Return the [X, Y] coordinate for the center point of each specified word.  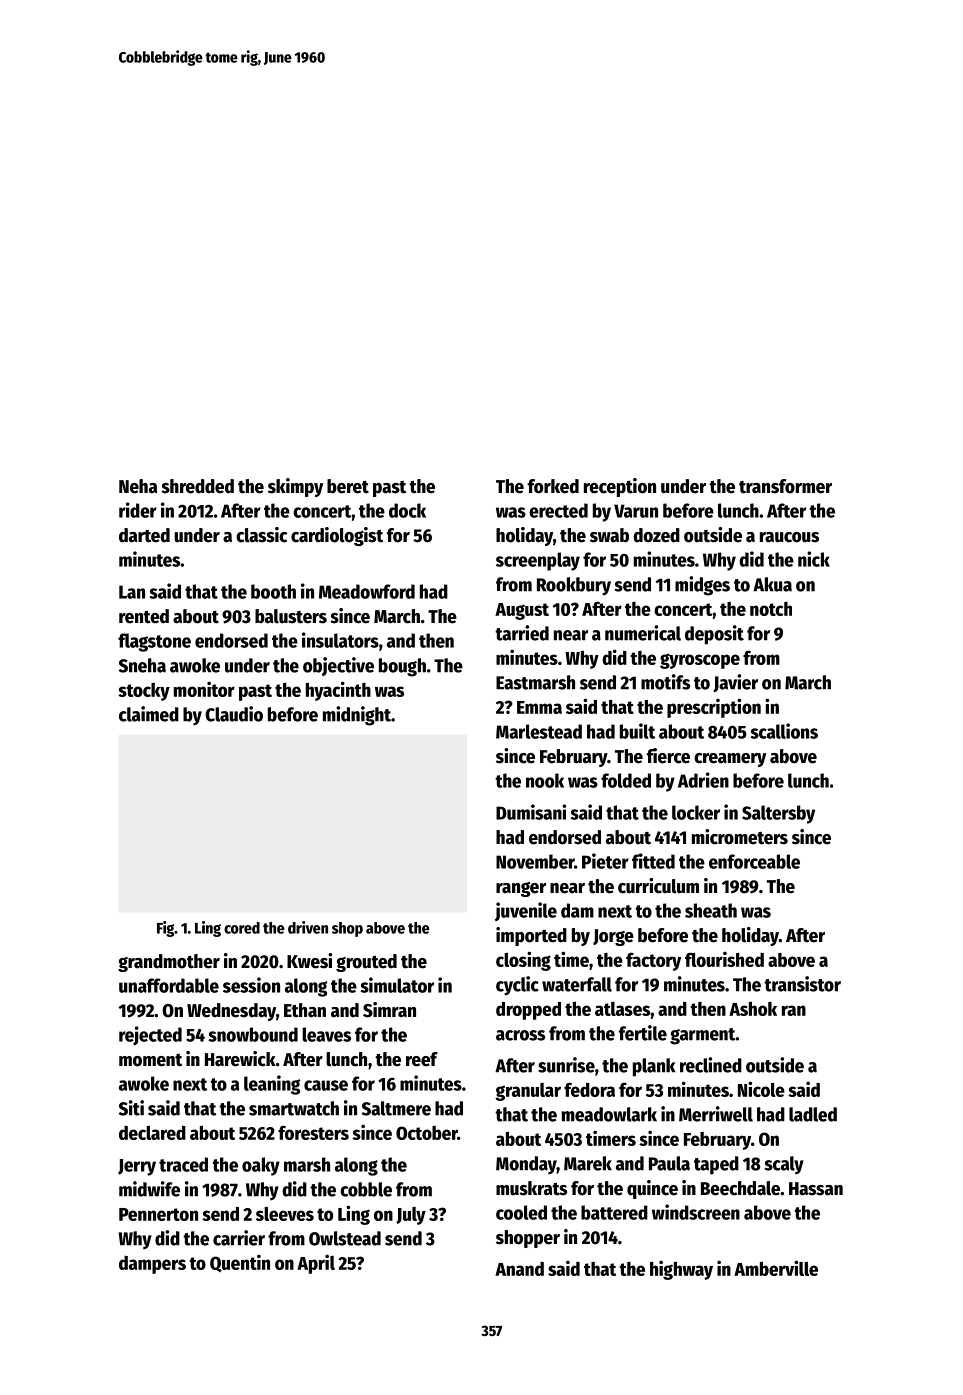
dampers [152, 1265]
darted [144, 535]
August [522, 611]
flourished [724, 959]
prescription [714, 708]
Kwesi [309, 961]
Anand [519, 1269]
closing [523, 961]
